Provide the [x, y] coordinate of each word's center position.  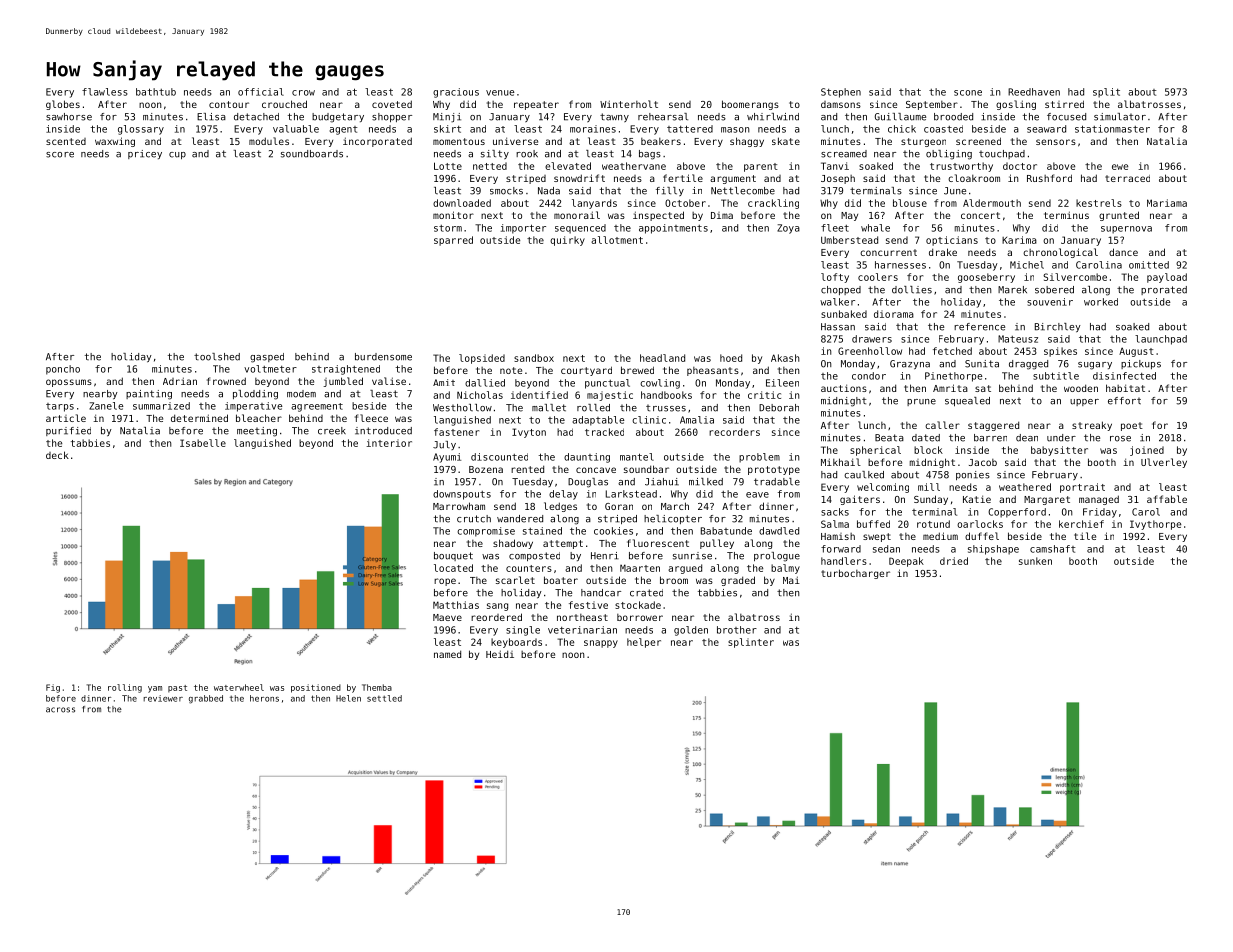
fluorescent [658, 543]
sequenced [580, 229]
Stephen [841, 93]
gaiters [860, 500]
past [177, 688]
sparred [453, 241]
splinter [751, 643]
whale [875, 228]
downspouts [462, 495]
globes [63, 105]
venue [500, 93]
